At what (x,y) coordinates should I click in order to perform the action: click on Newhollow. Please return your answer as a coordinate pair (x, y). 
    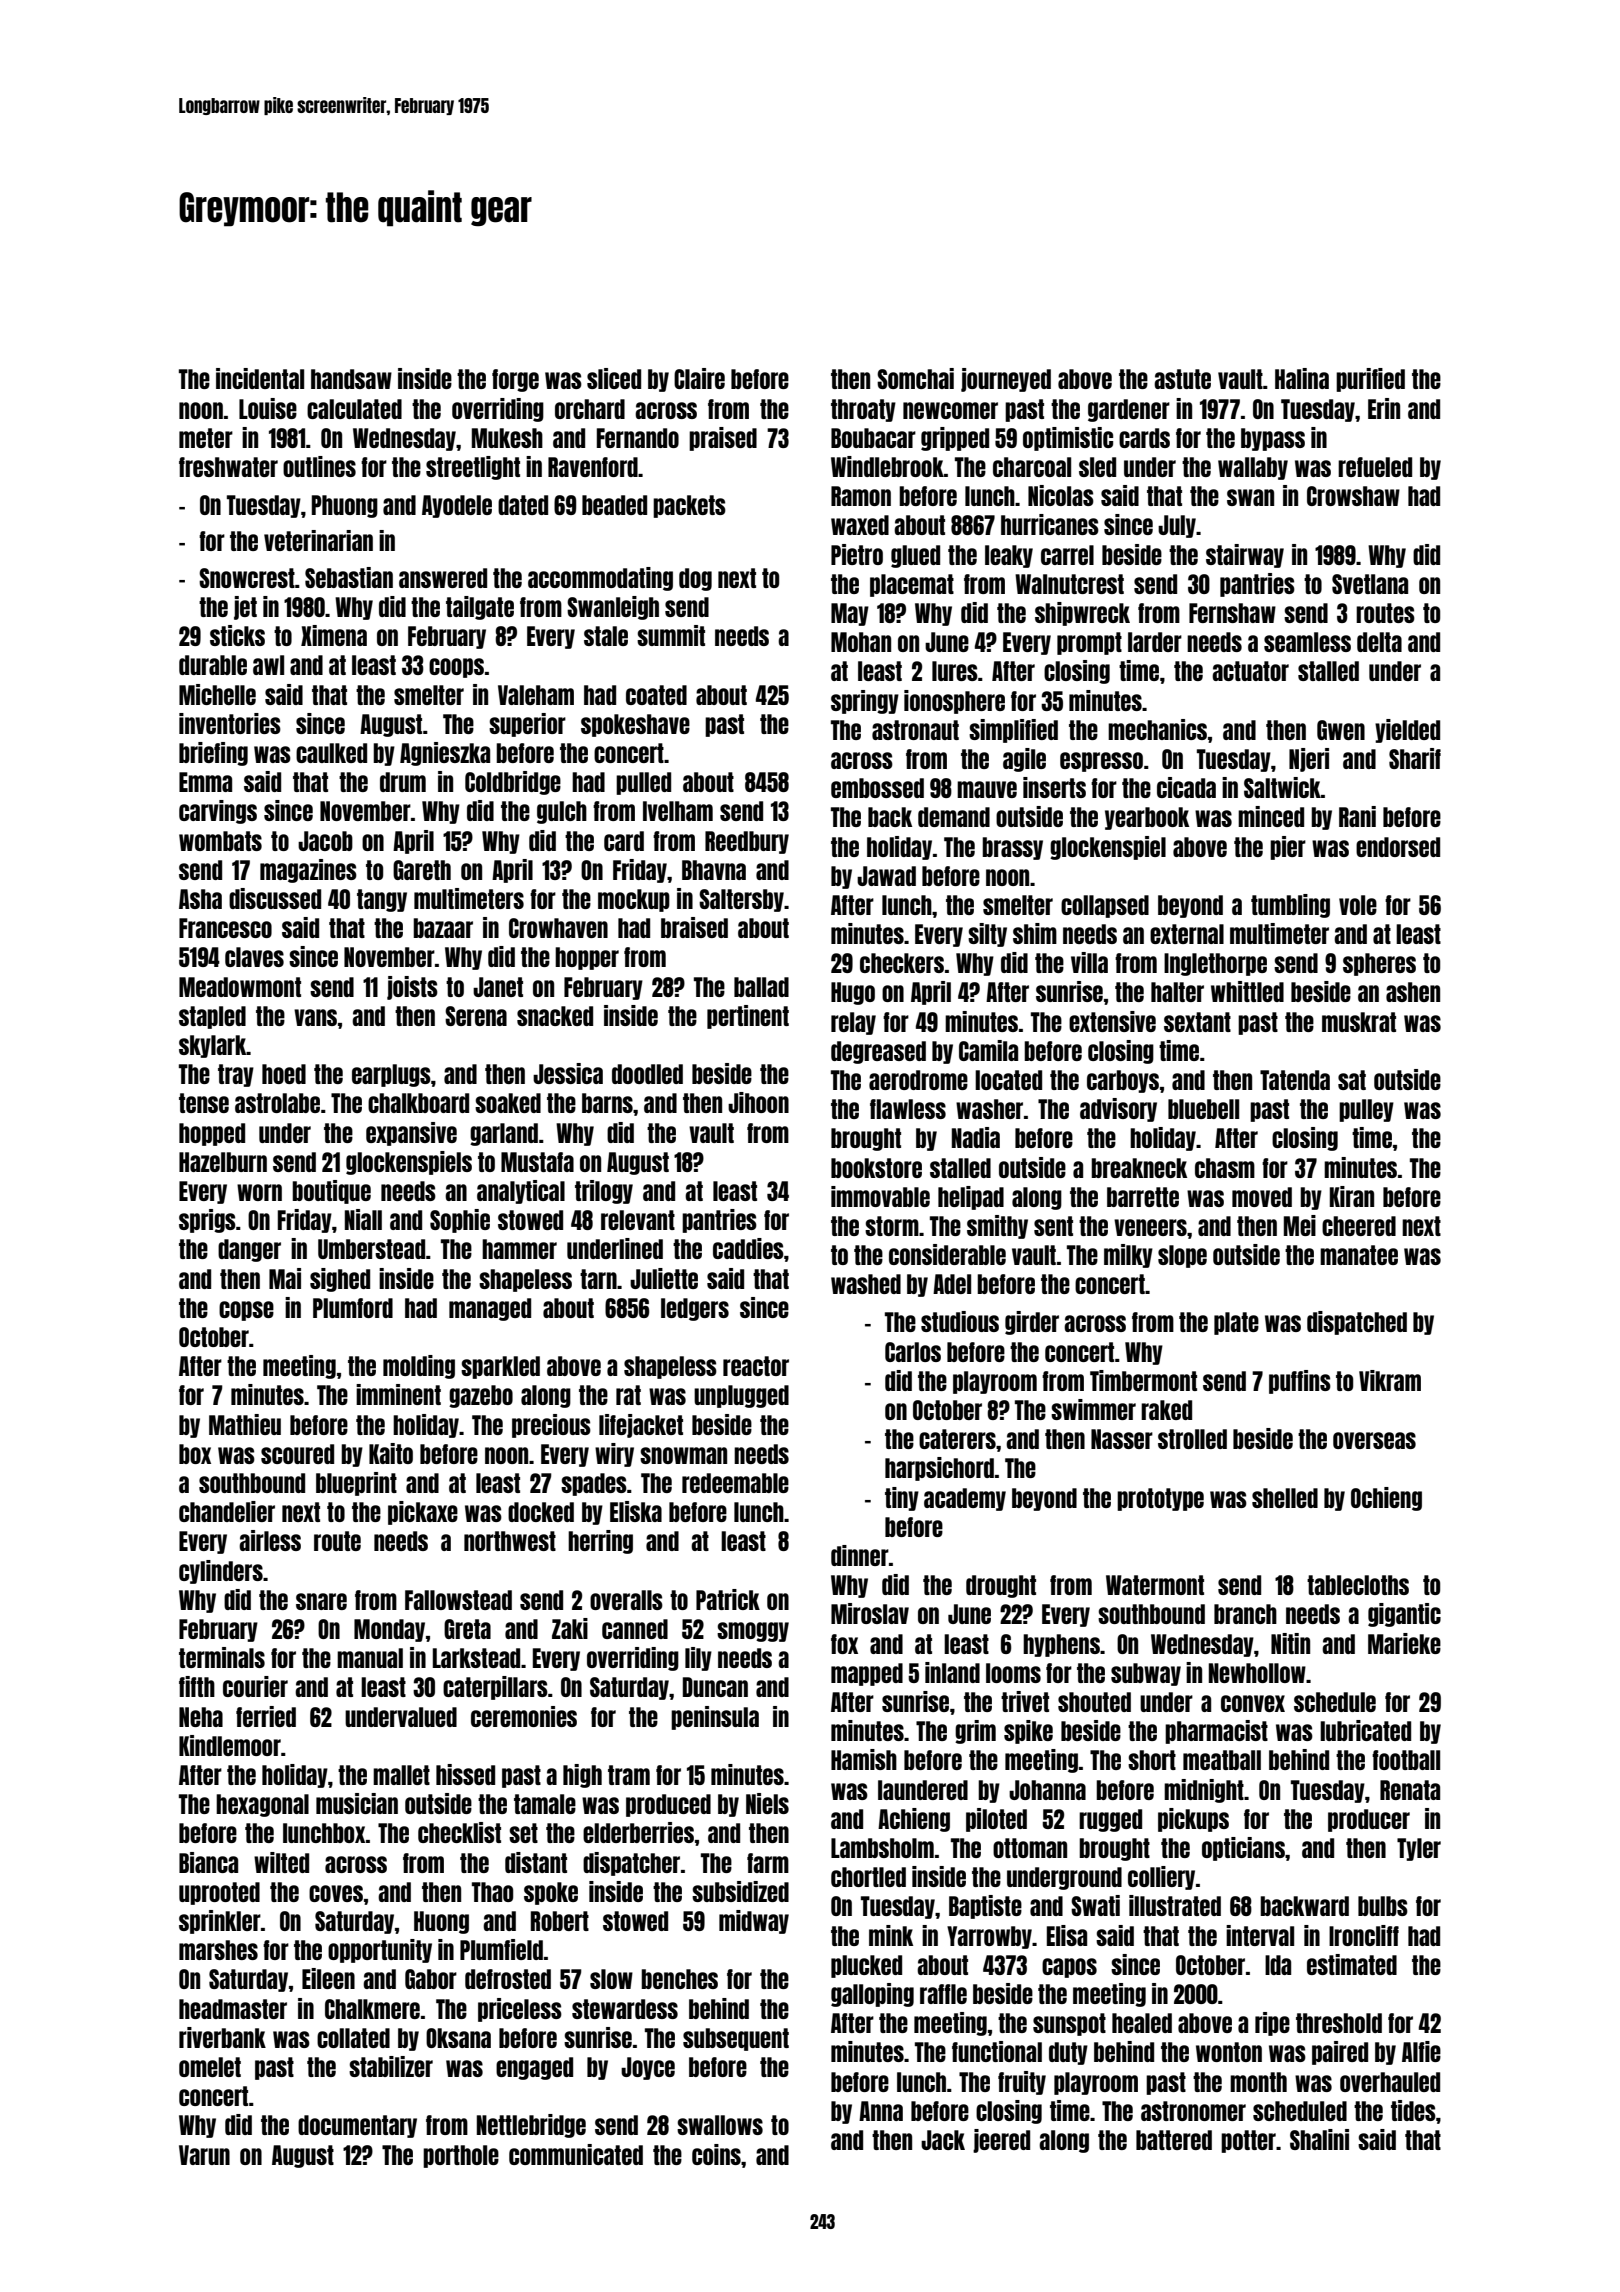
    Looking at the image, I should click on (1257, 1673).
